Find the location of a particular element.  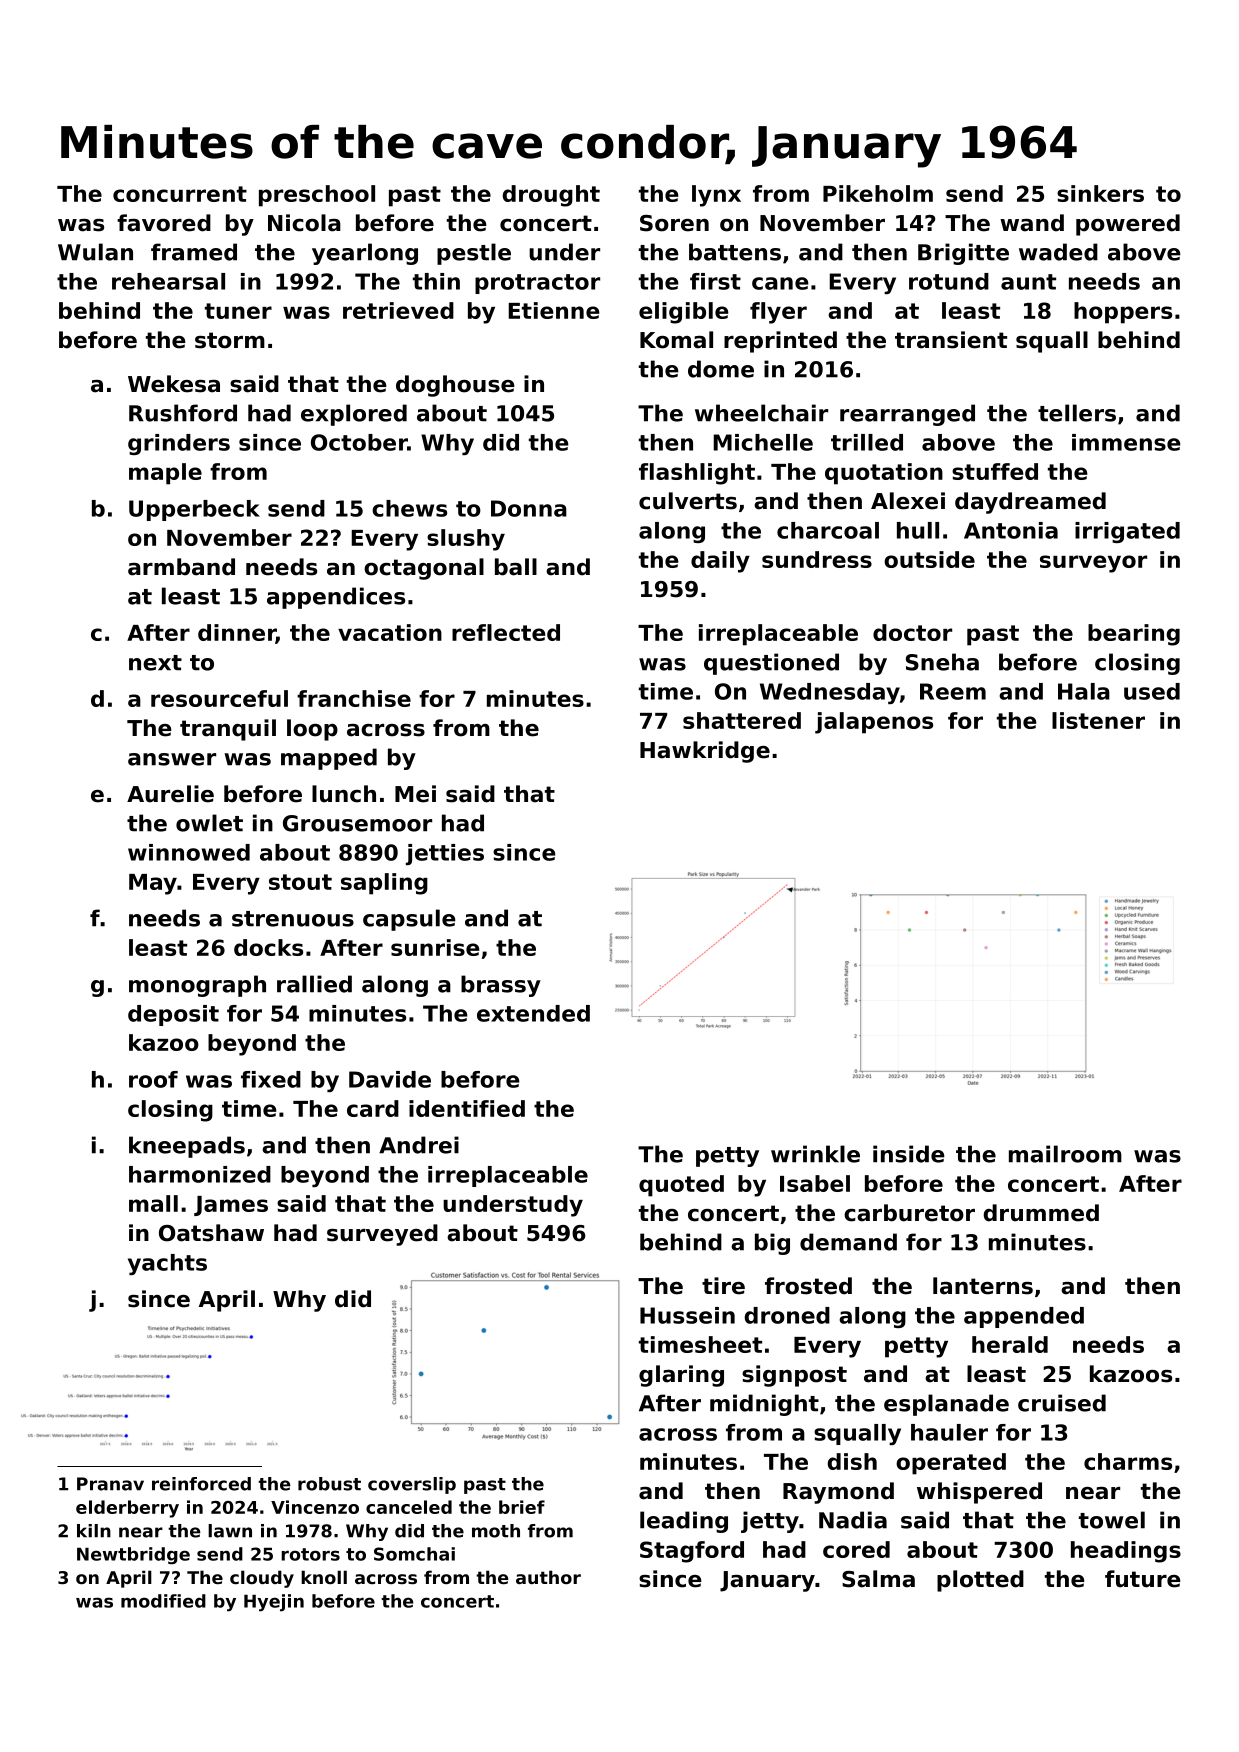

Etienne is located at coordinates (554, 310).
